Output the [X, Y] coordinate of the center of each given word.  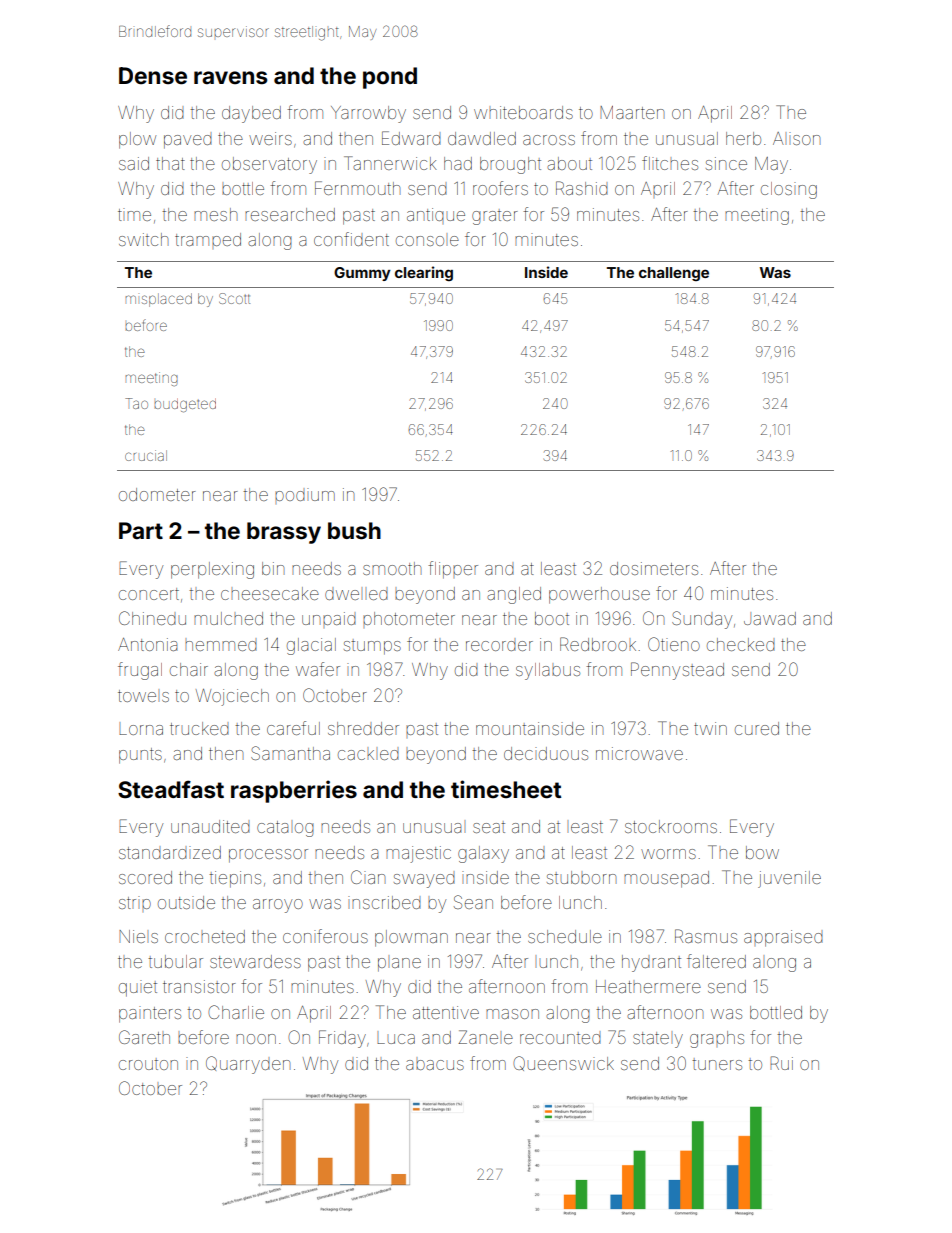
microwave [639, 753]
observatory [269, 165]
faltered [716, 961]
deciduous [546, 753]
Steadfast [171, 789]
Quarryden [248, 1065]
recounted [560, 1038]
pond [390, 78]
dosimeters [654, 568]
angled [514, 595]
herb [743, 138]
